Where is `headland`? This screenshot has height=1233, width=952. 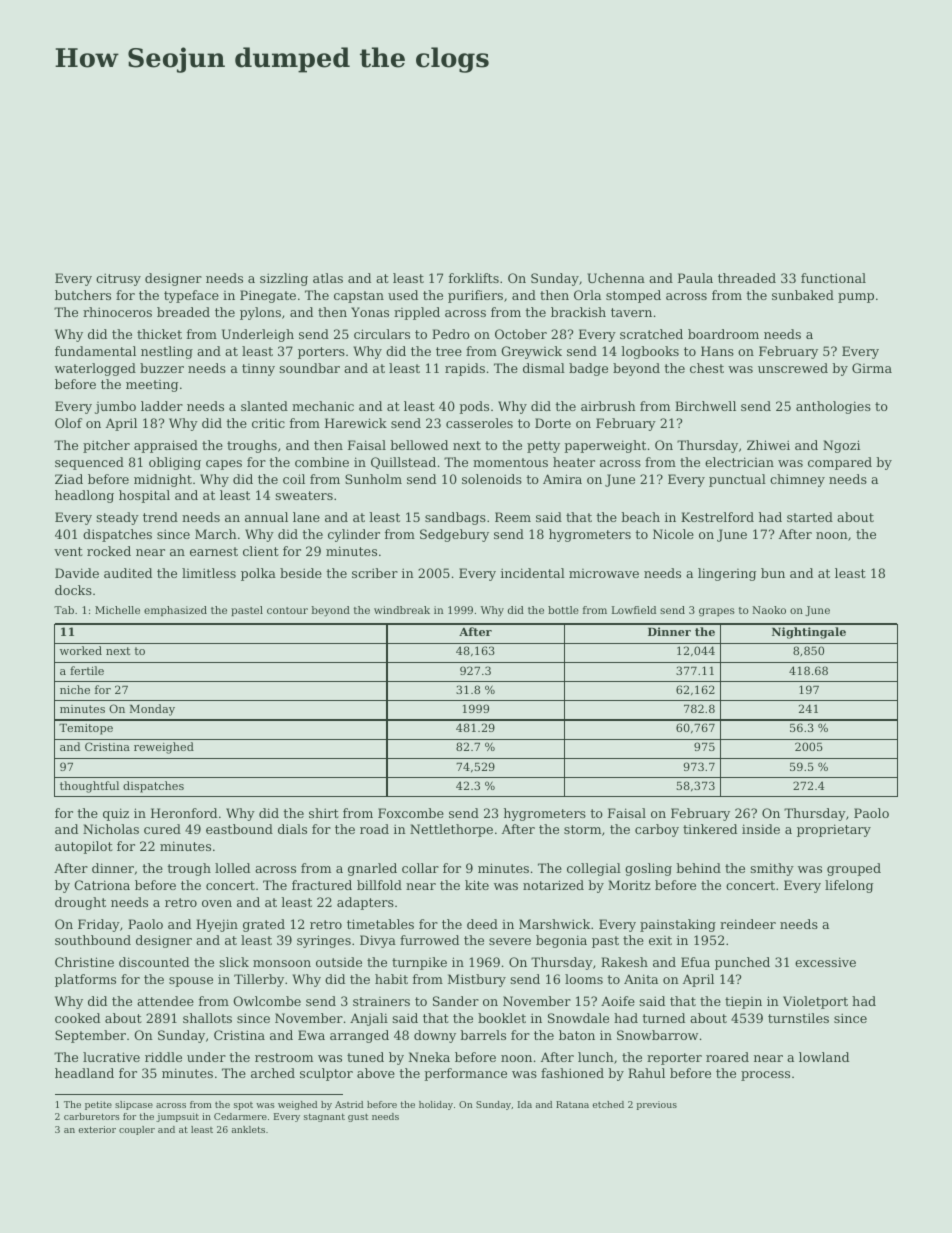 headland is located at coordinates (84, 1073).
